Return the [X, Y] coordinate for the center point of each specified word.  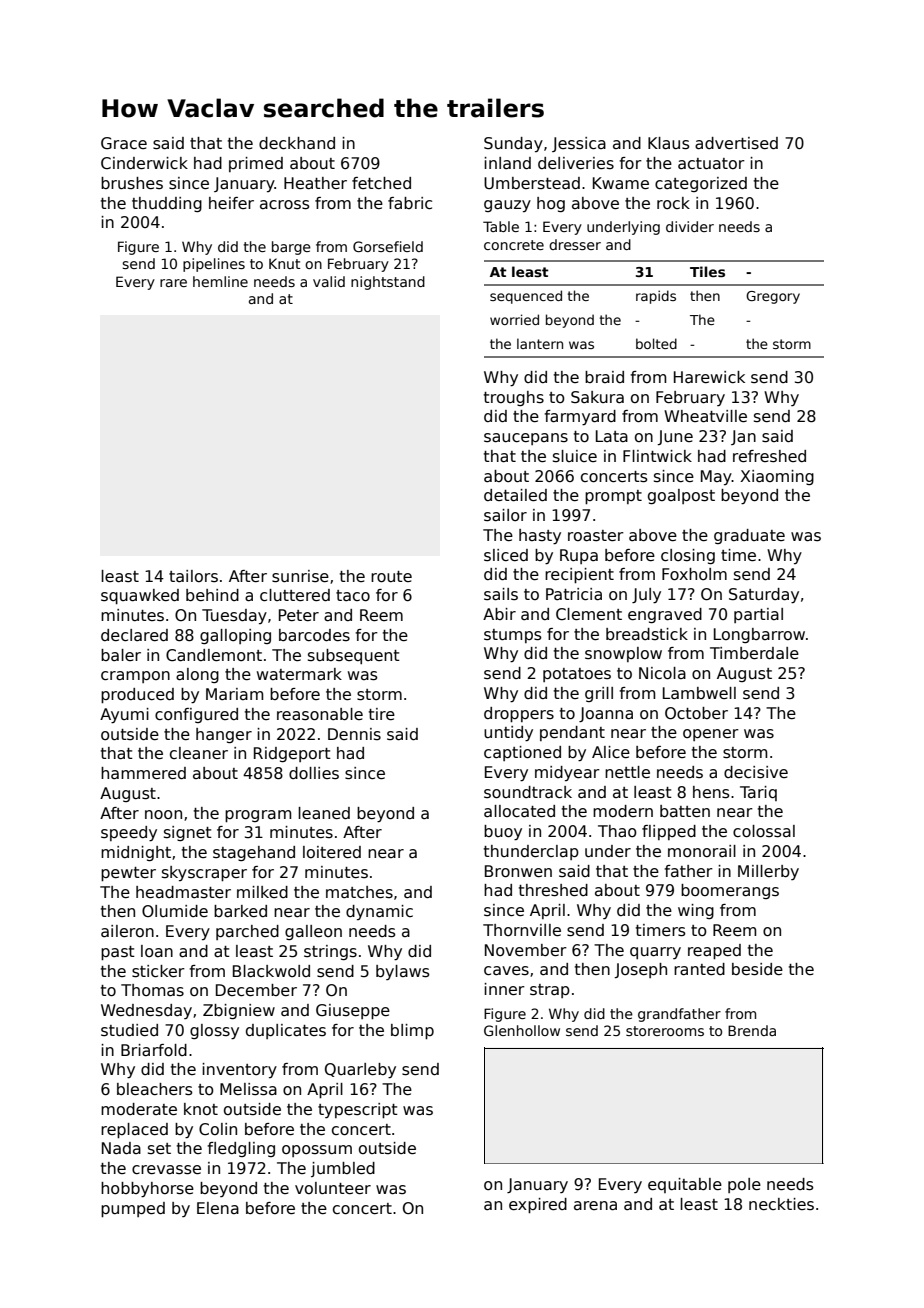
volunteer [333, 1188]
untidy [508, 734]
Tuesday [234, 616]
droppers [519, 714]
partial [758, 615]
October [696, 713]
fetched [381, 183]
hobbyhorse [147, 1190]
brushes [132, 183]
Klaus [669, 143]
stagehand [254, 853]
